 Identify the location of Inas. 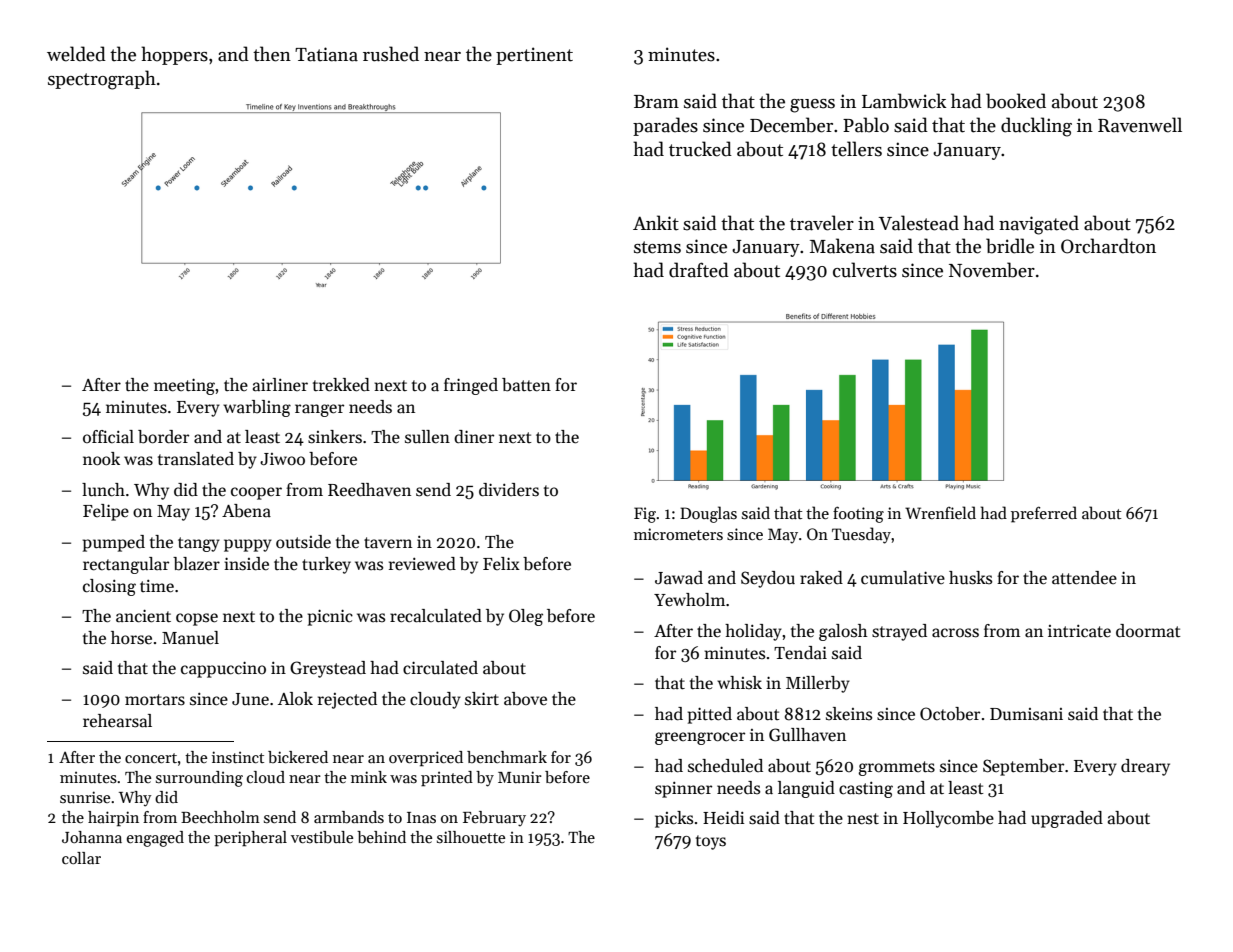
(421, 817).
